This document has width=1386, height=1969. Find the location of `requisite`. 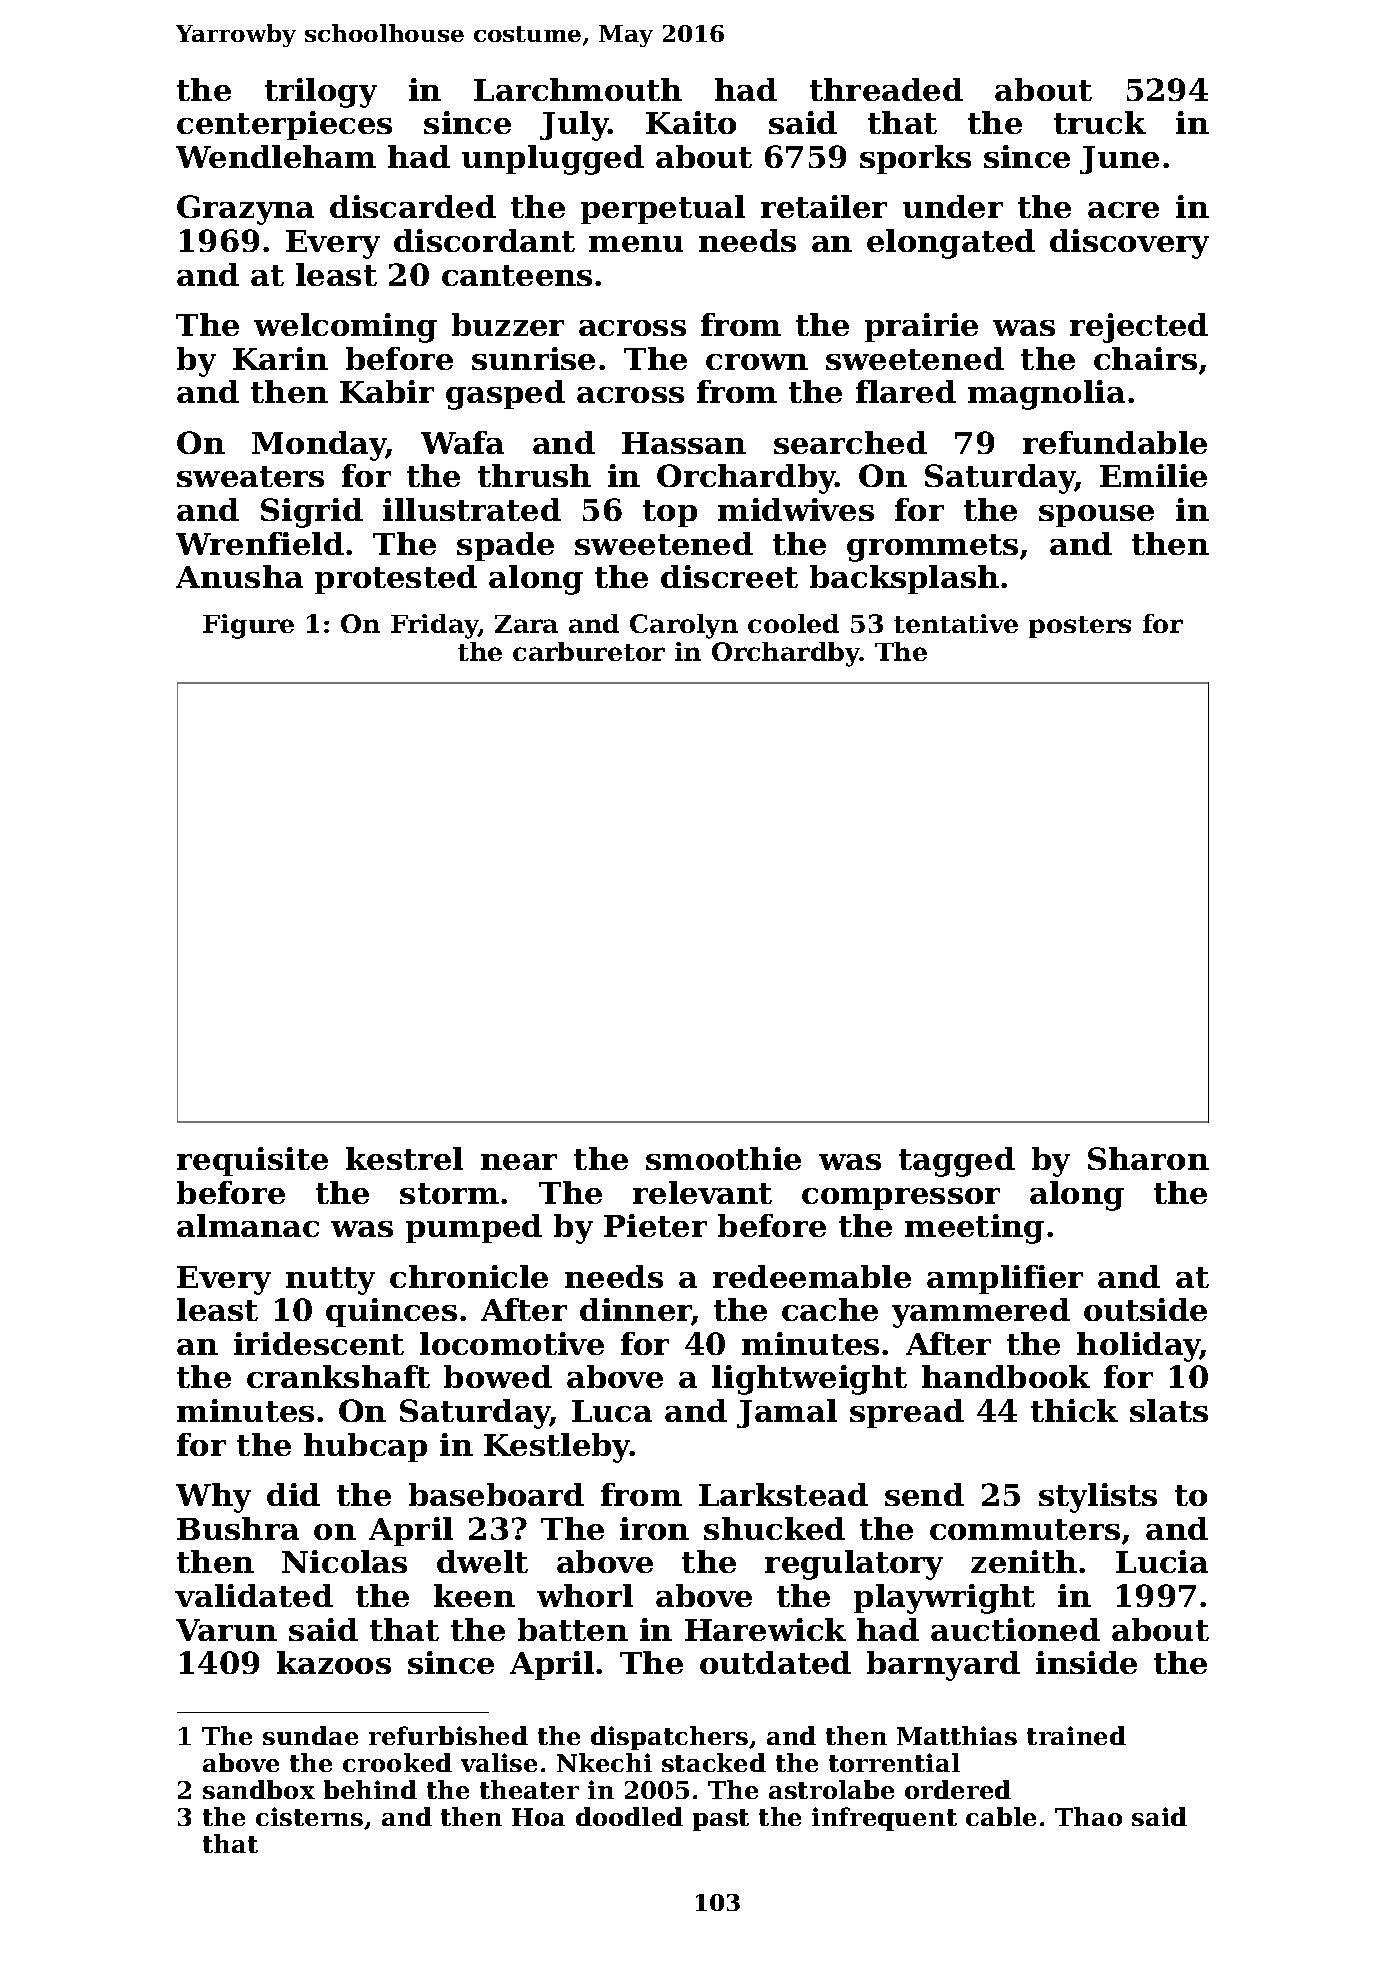

requisite is located at coordinates (252, 1161).
